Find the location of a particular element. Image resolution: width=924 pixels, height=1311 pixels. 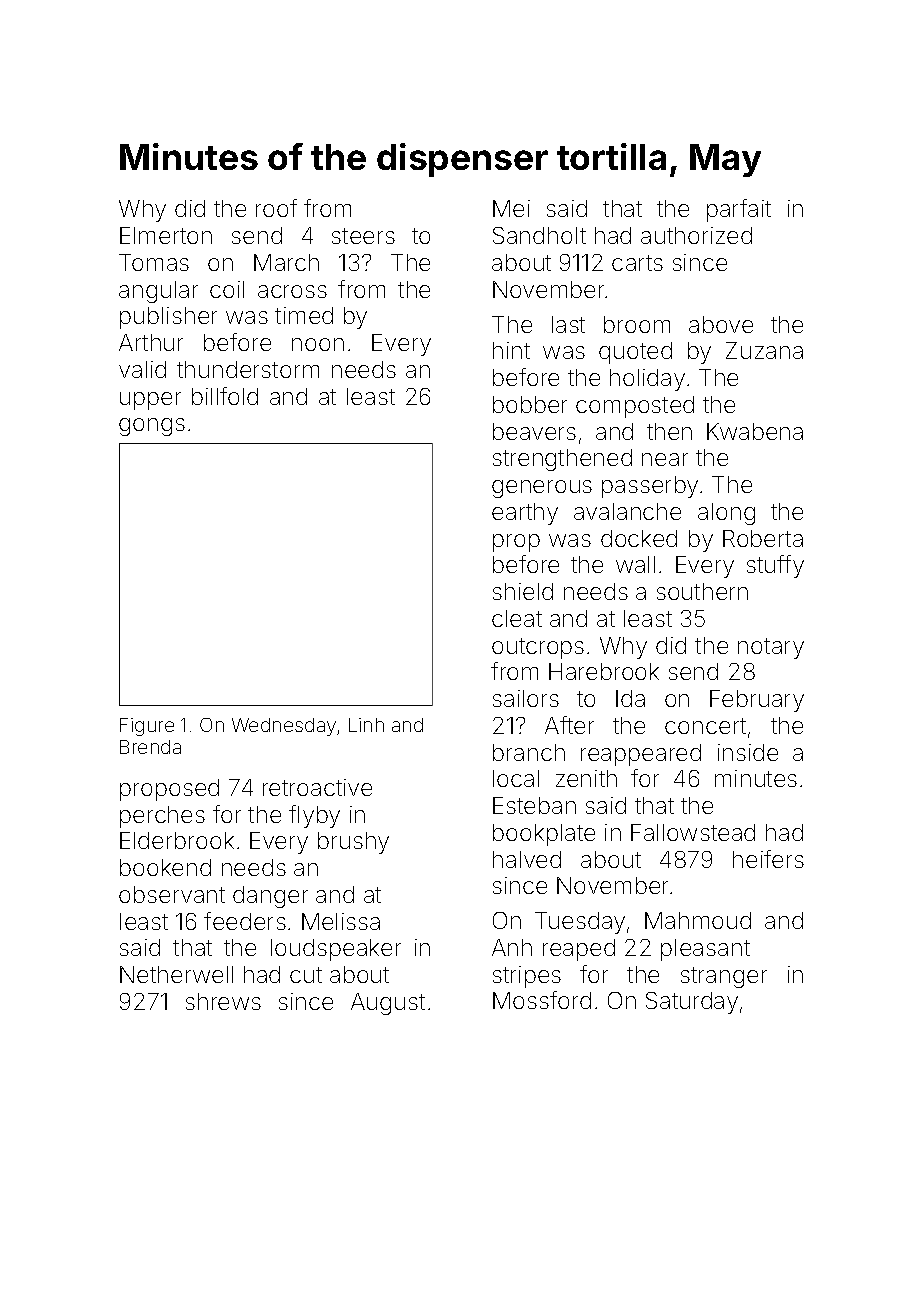

heifers is located at coordinates (768, 859).
